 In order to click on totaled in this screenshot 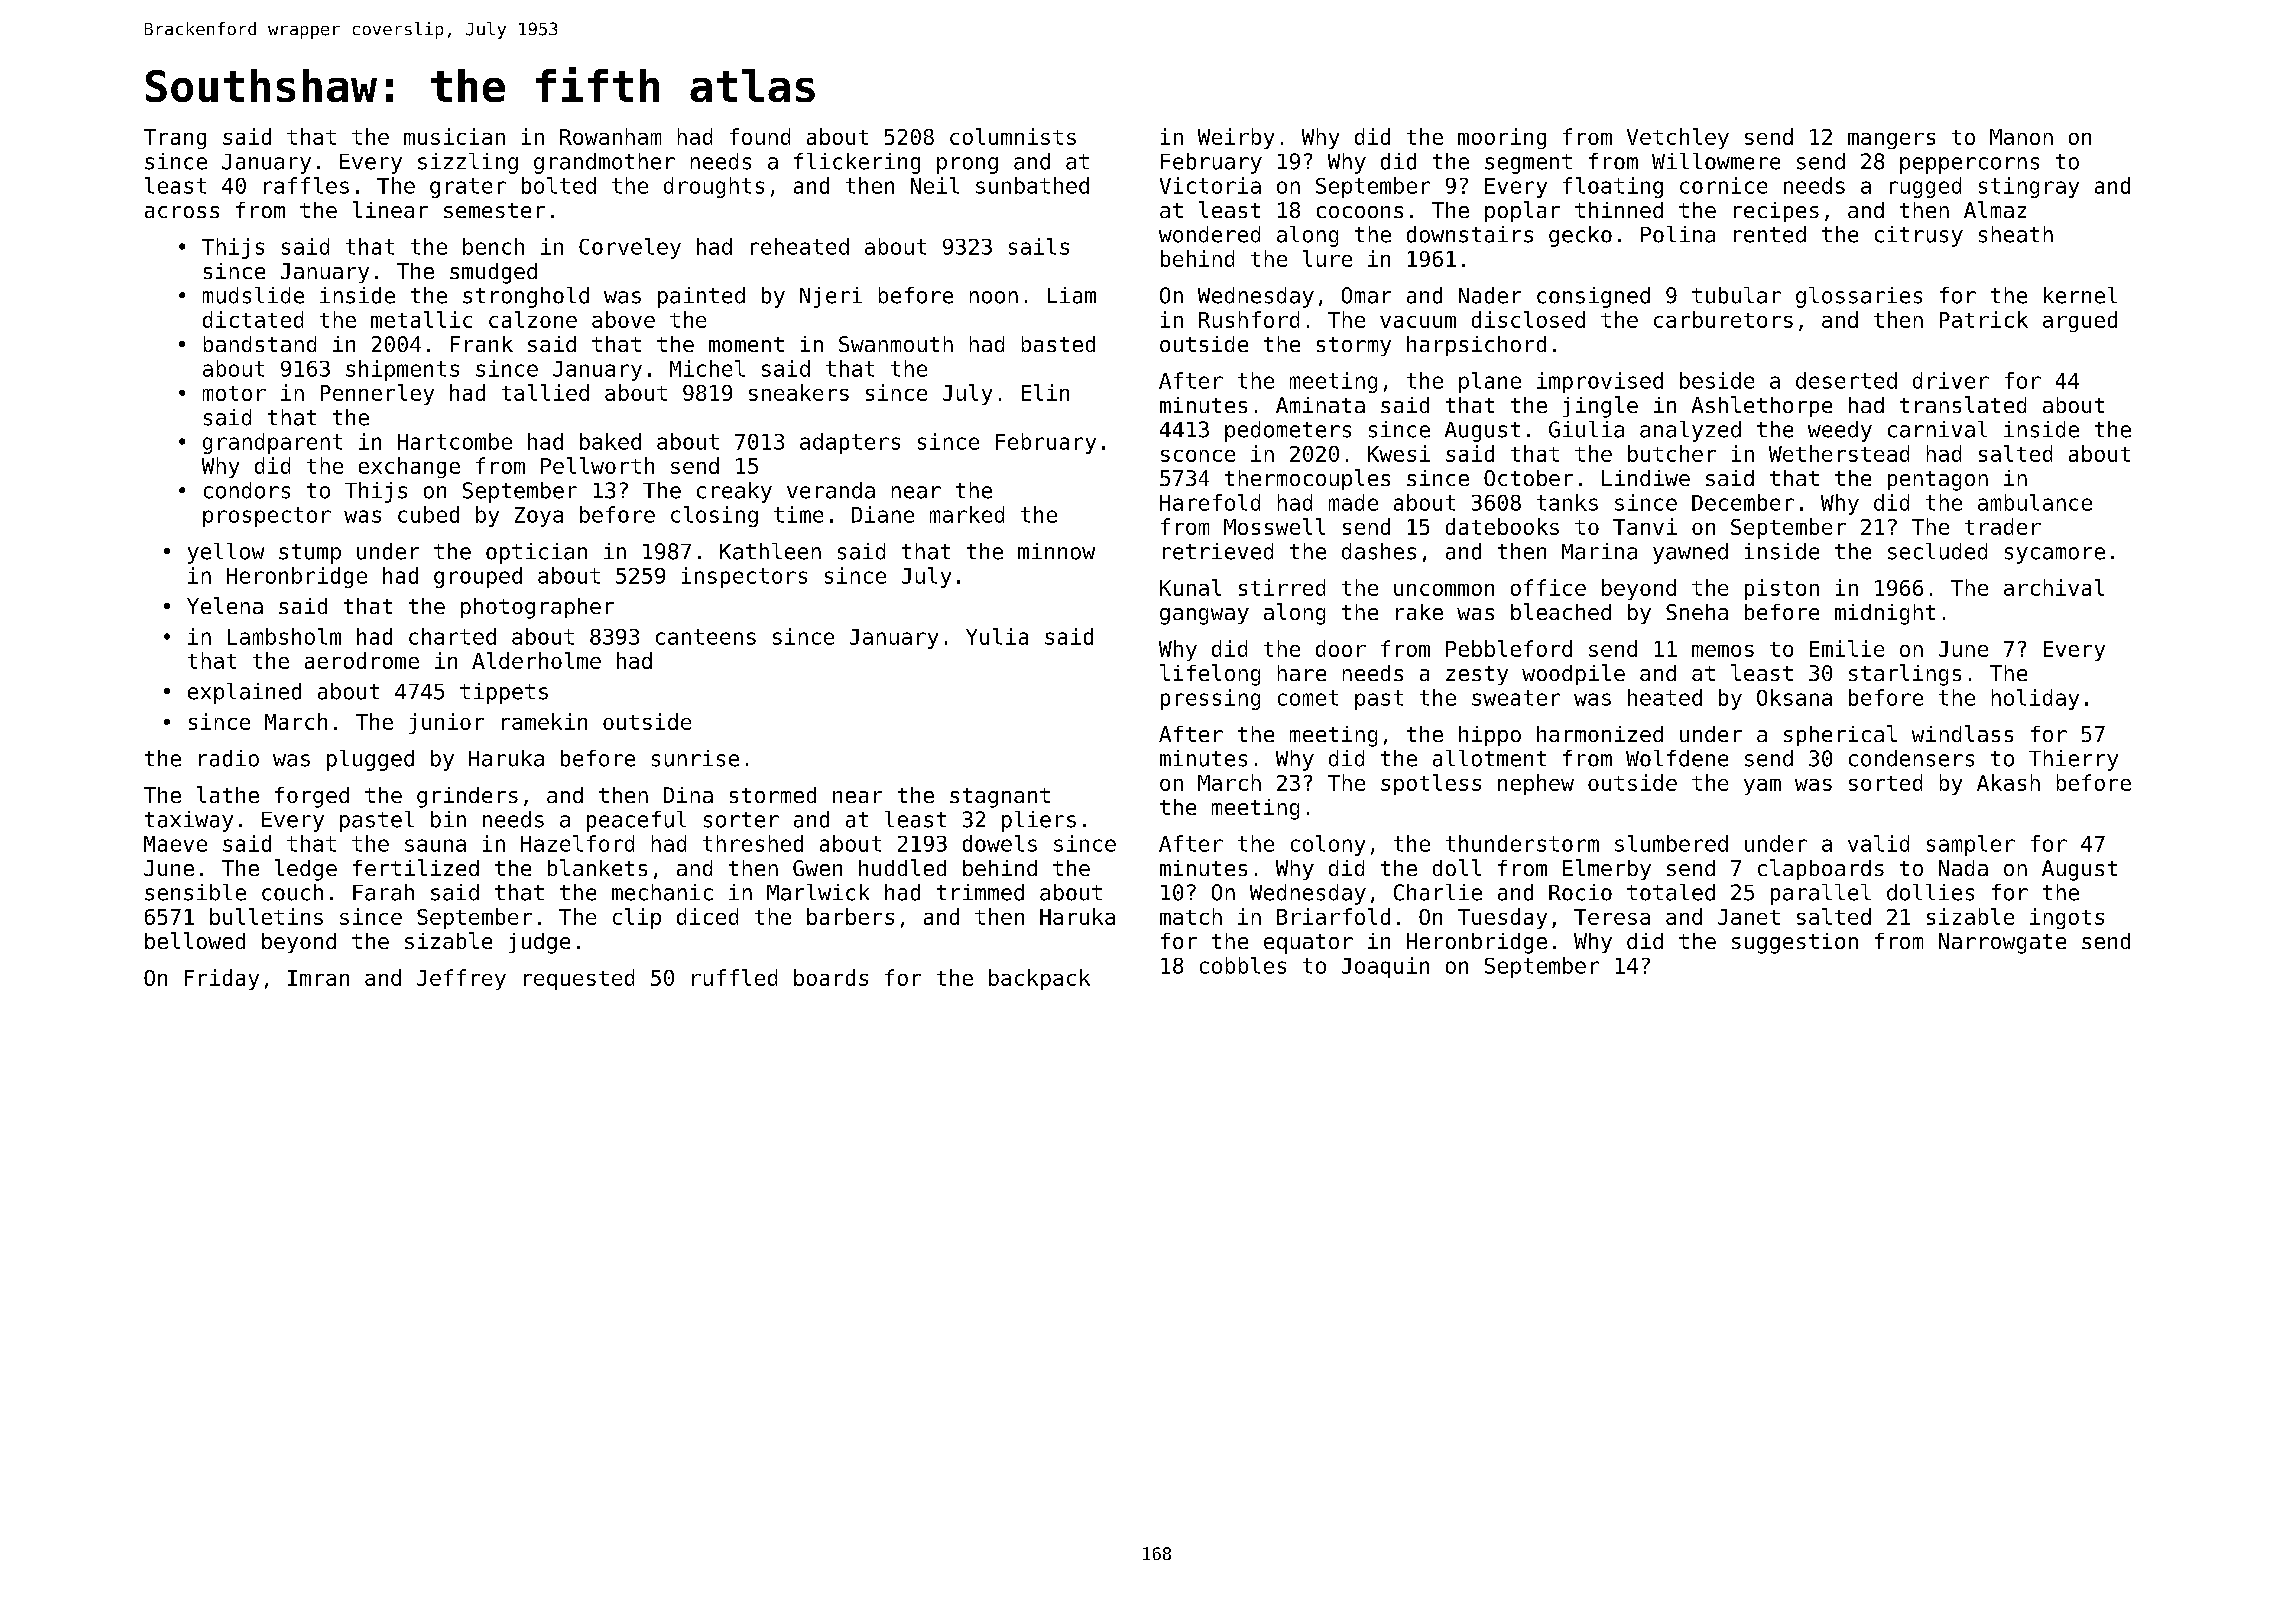, I will do `click(1671, 892)`.
